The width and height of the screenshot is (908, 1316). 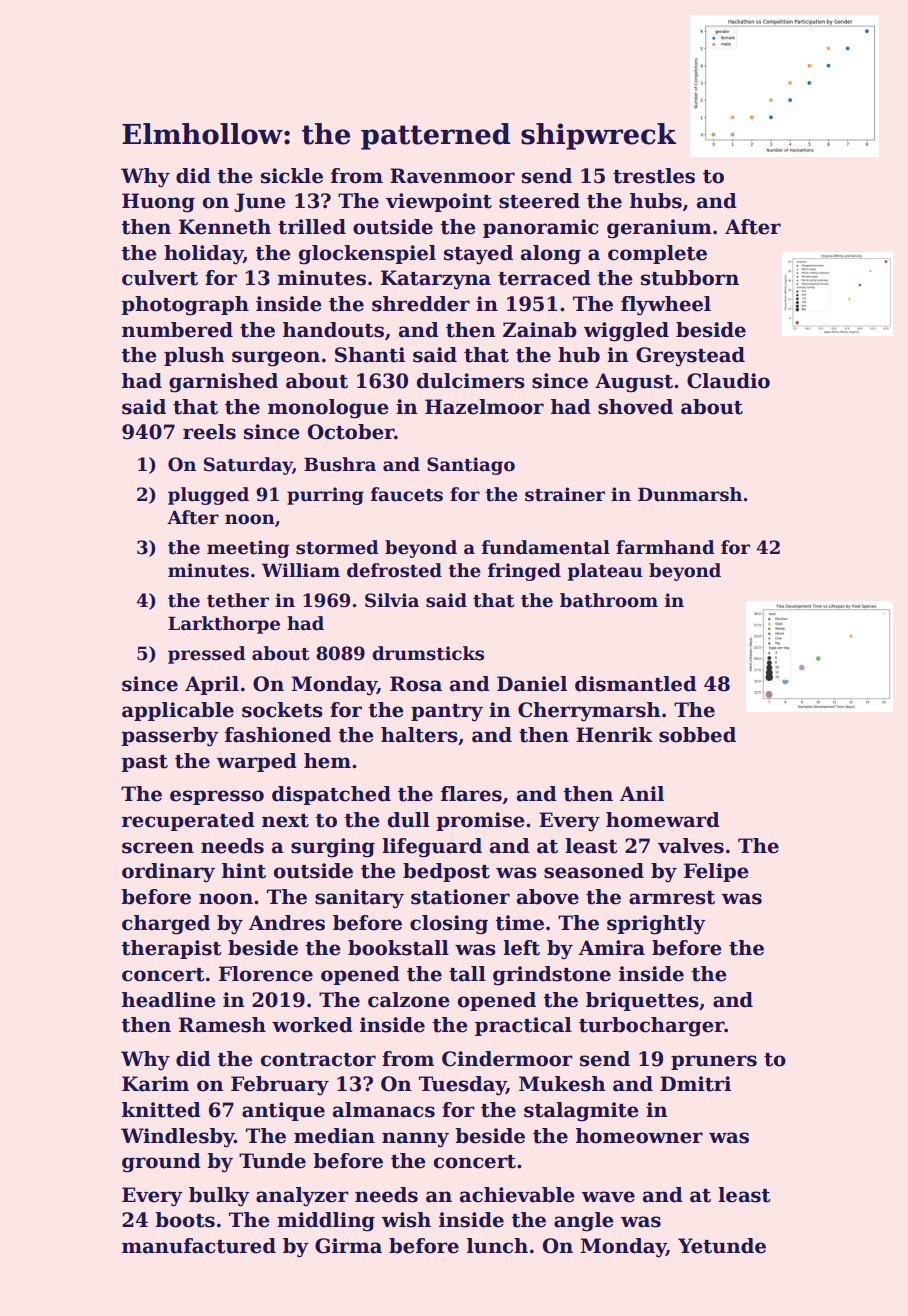 What do you see at coordinates (639, 1136) in the screenshot?
I see `homeowner` at bounding box center [639, 1136].
